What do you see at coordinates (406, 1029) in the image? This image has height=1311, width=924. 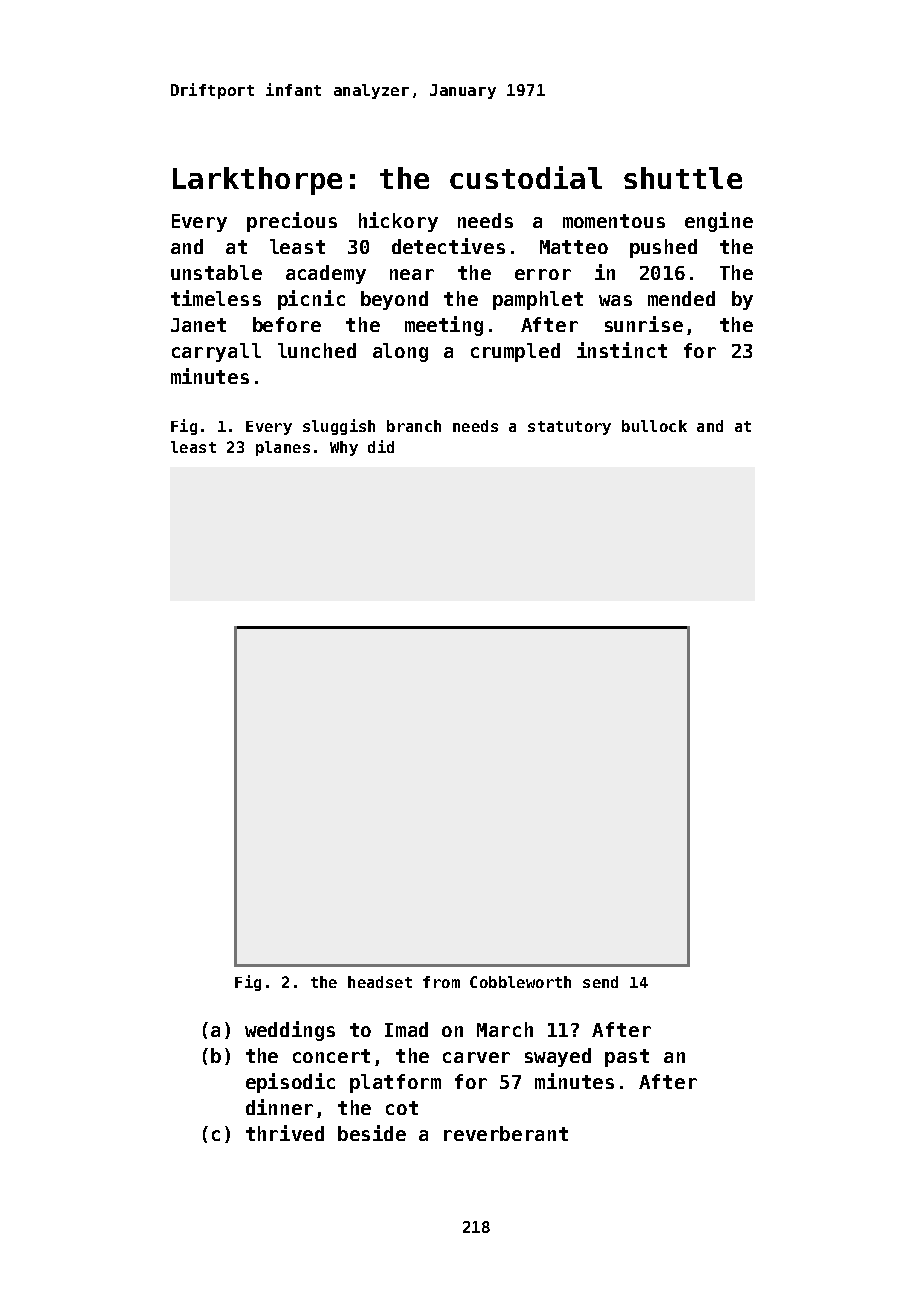 I see `Imad` at bounding box center [406, 1029].
